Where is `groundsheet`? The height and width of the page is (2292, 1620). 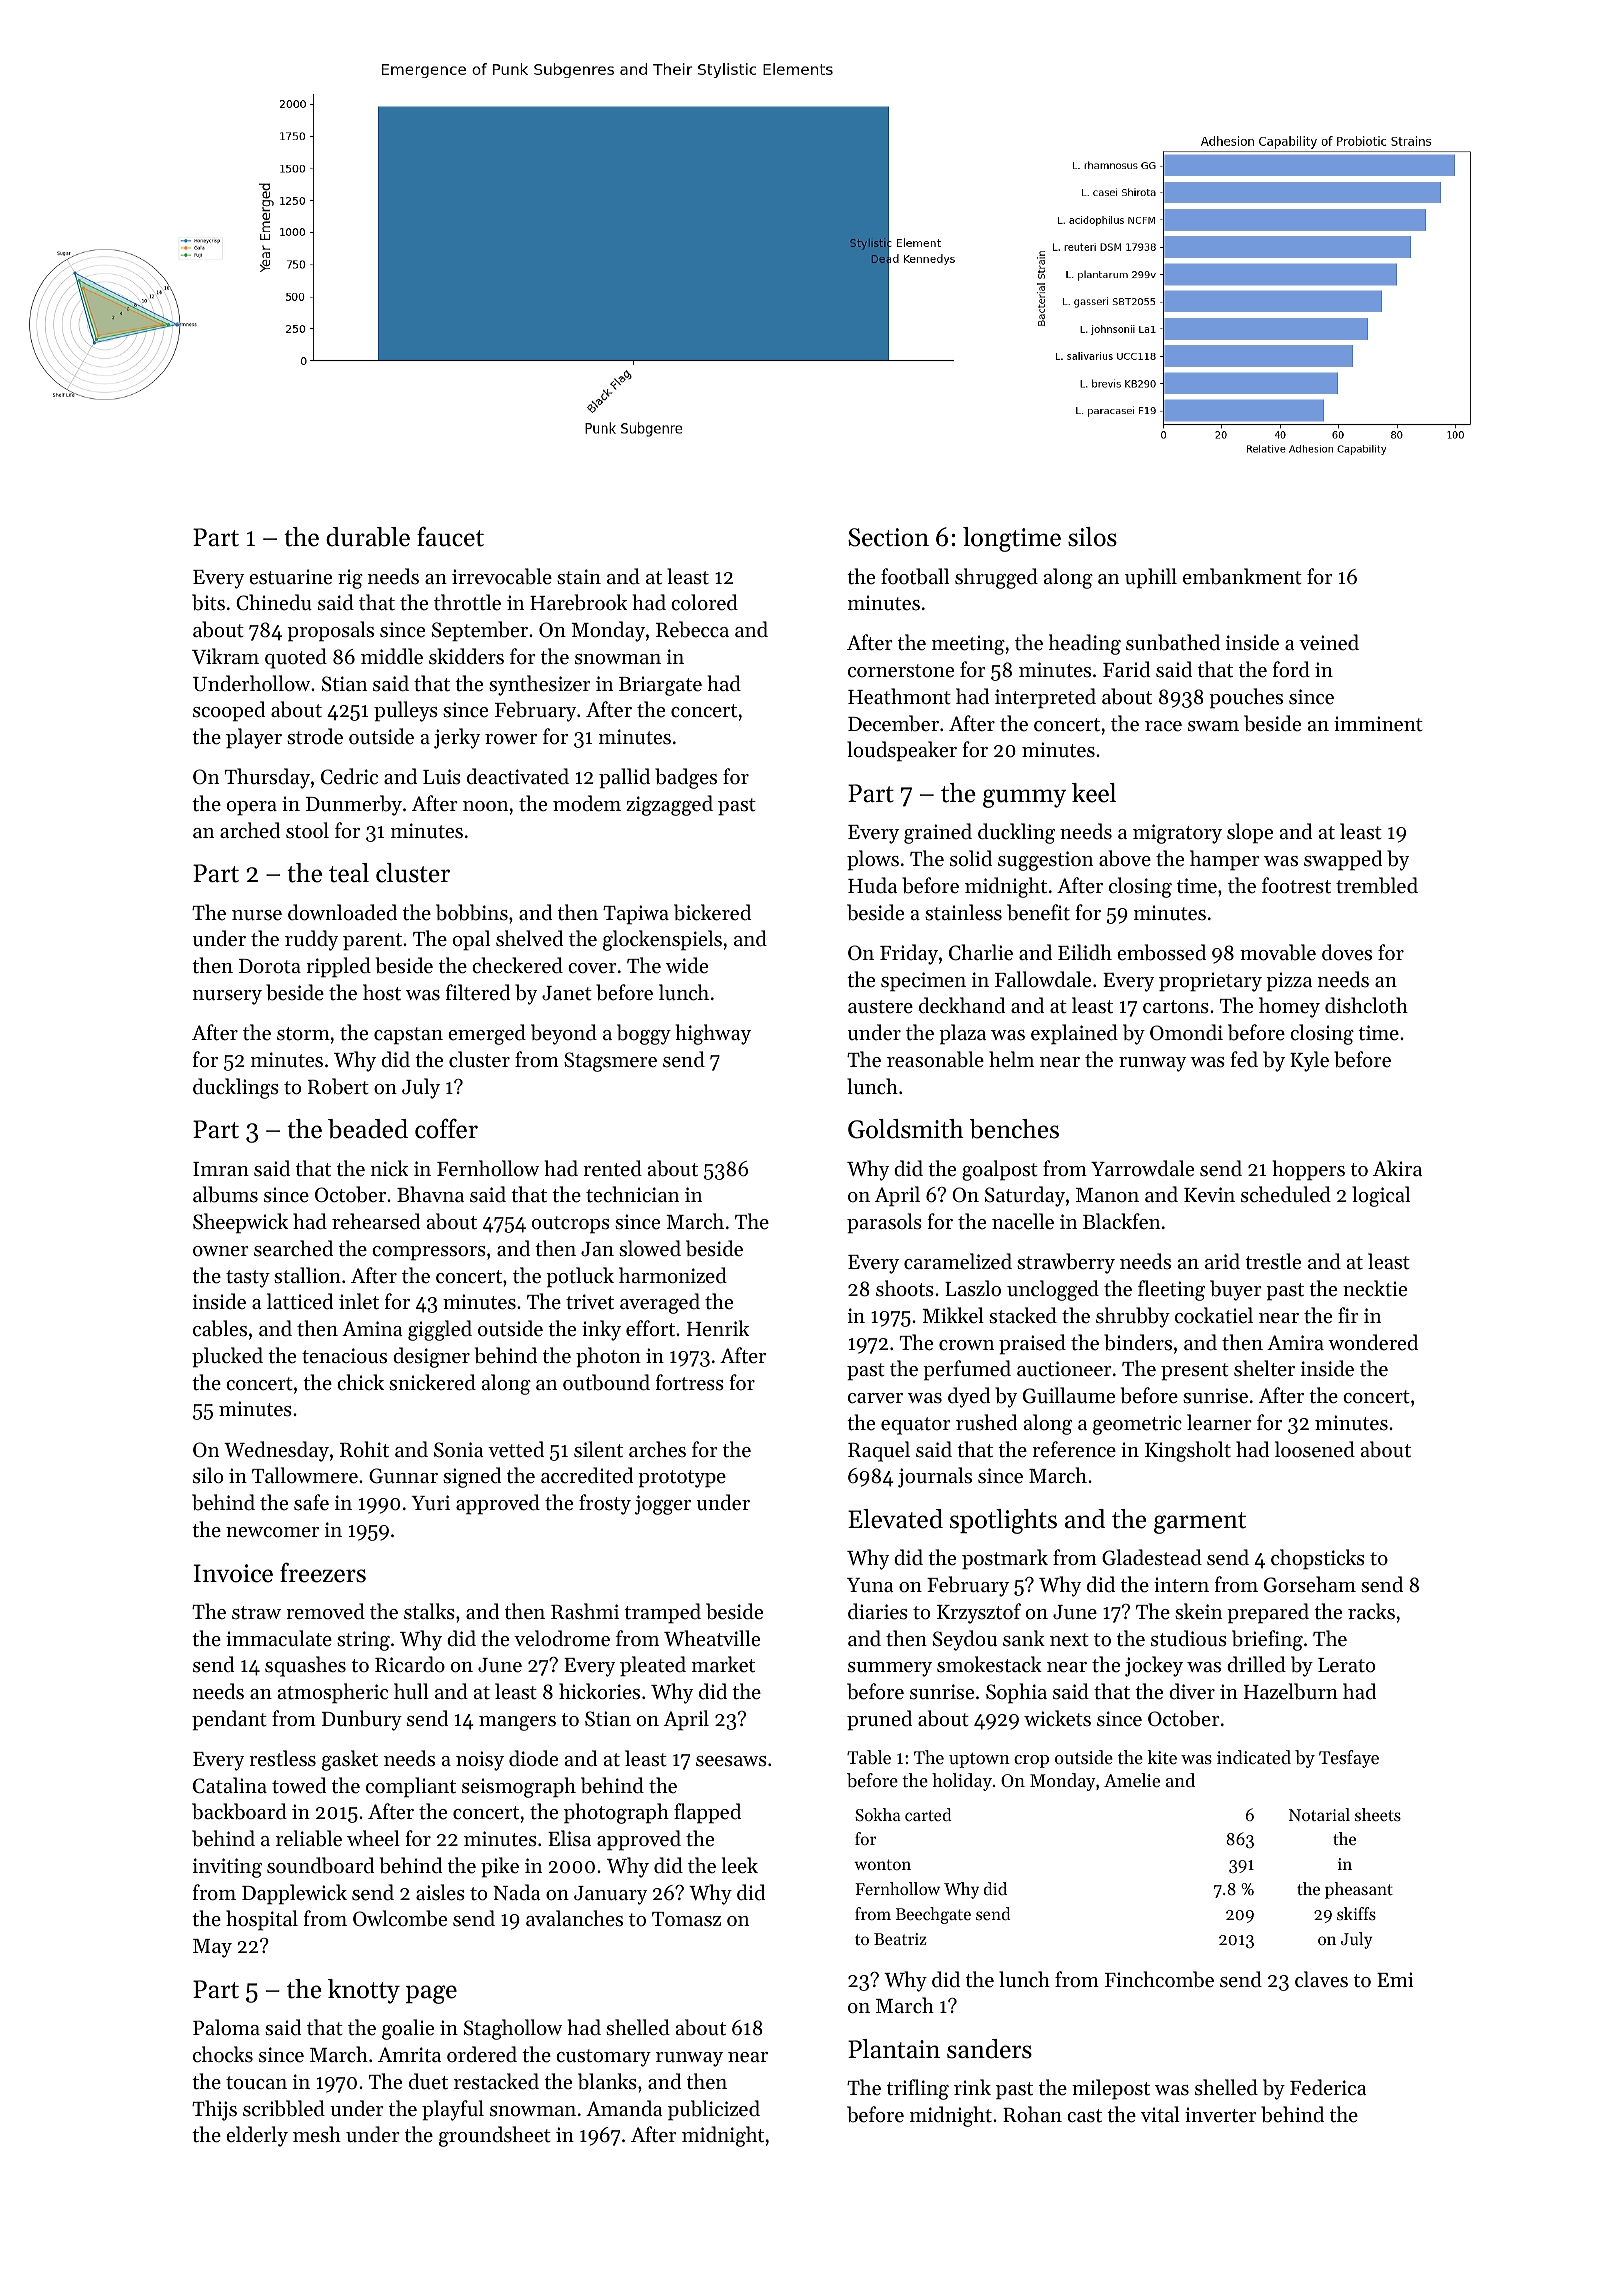 groundsheet is located at coordinates (495, 2136).
